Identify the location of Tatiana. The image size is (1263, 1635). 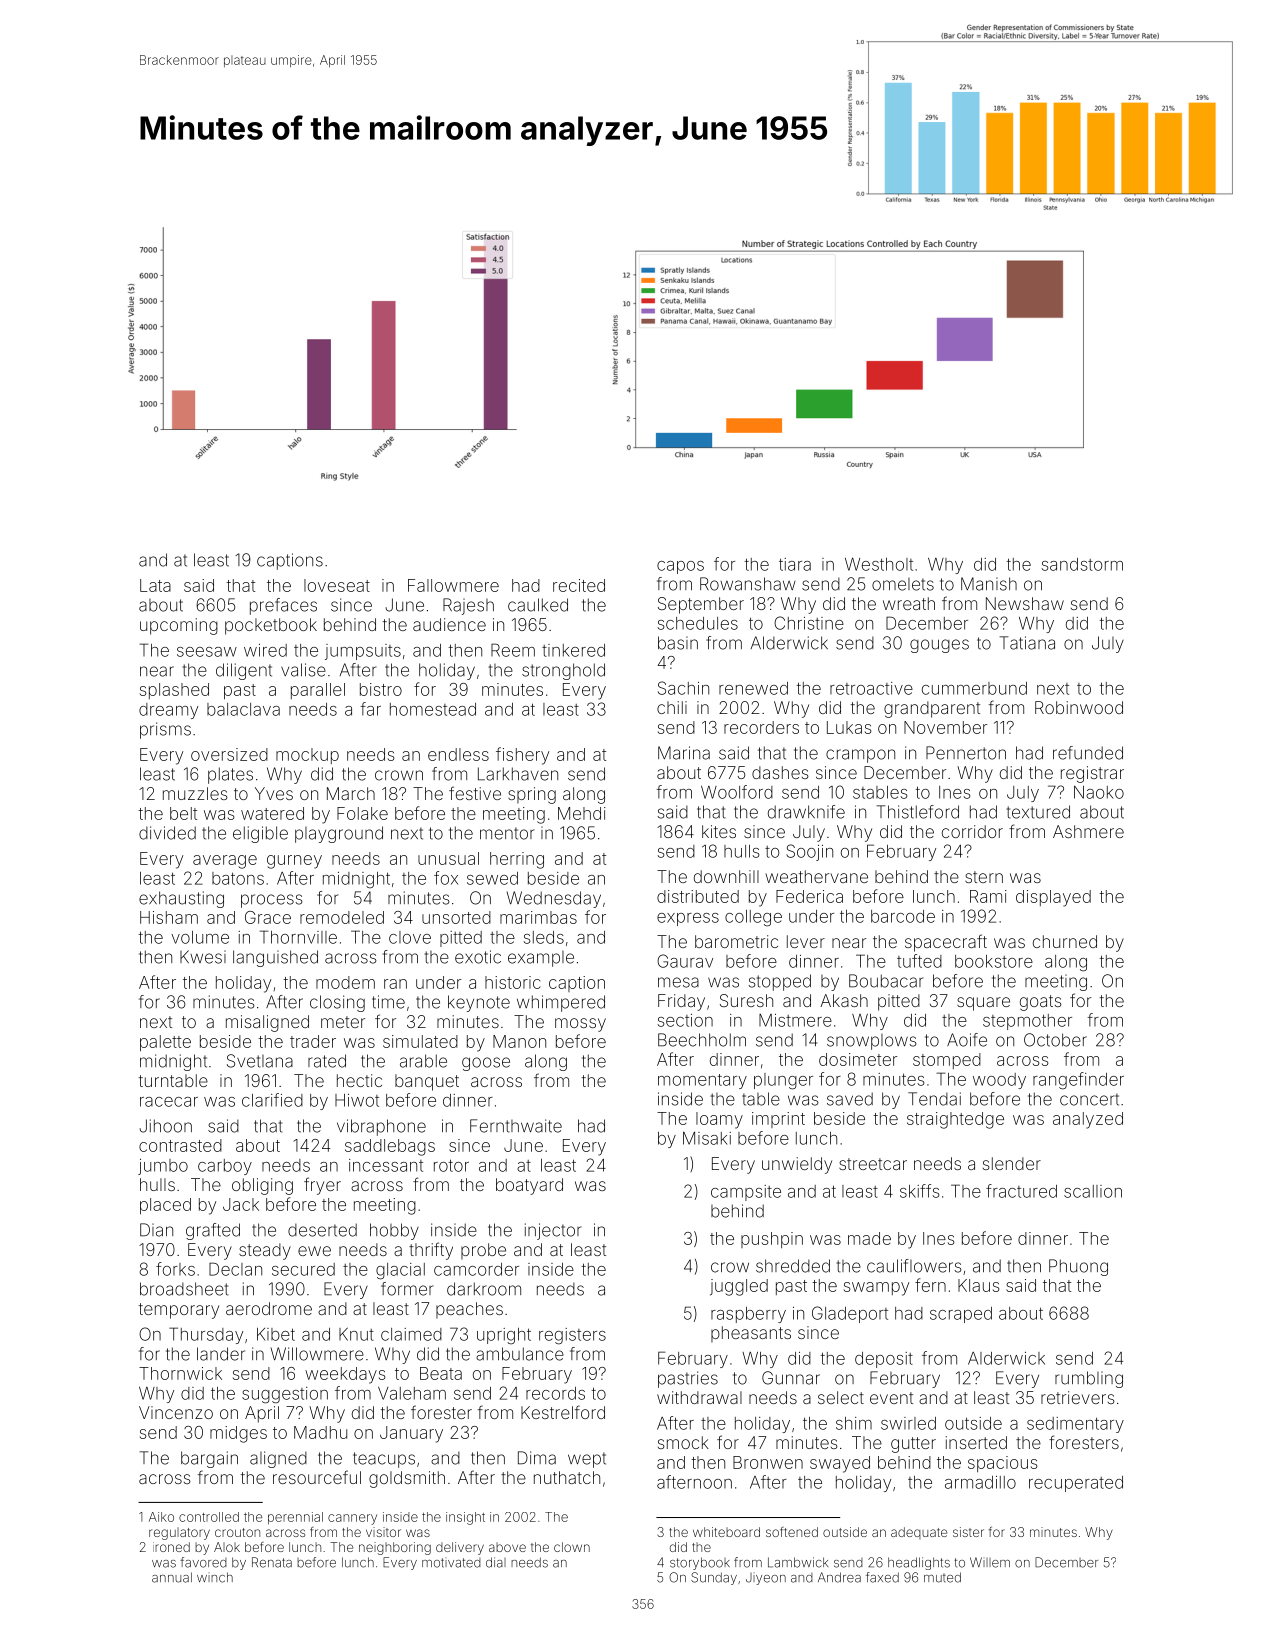
(1027, 643).
